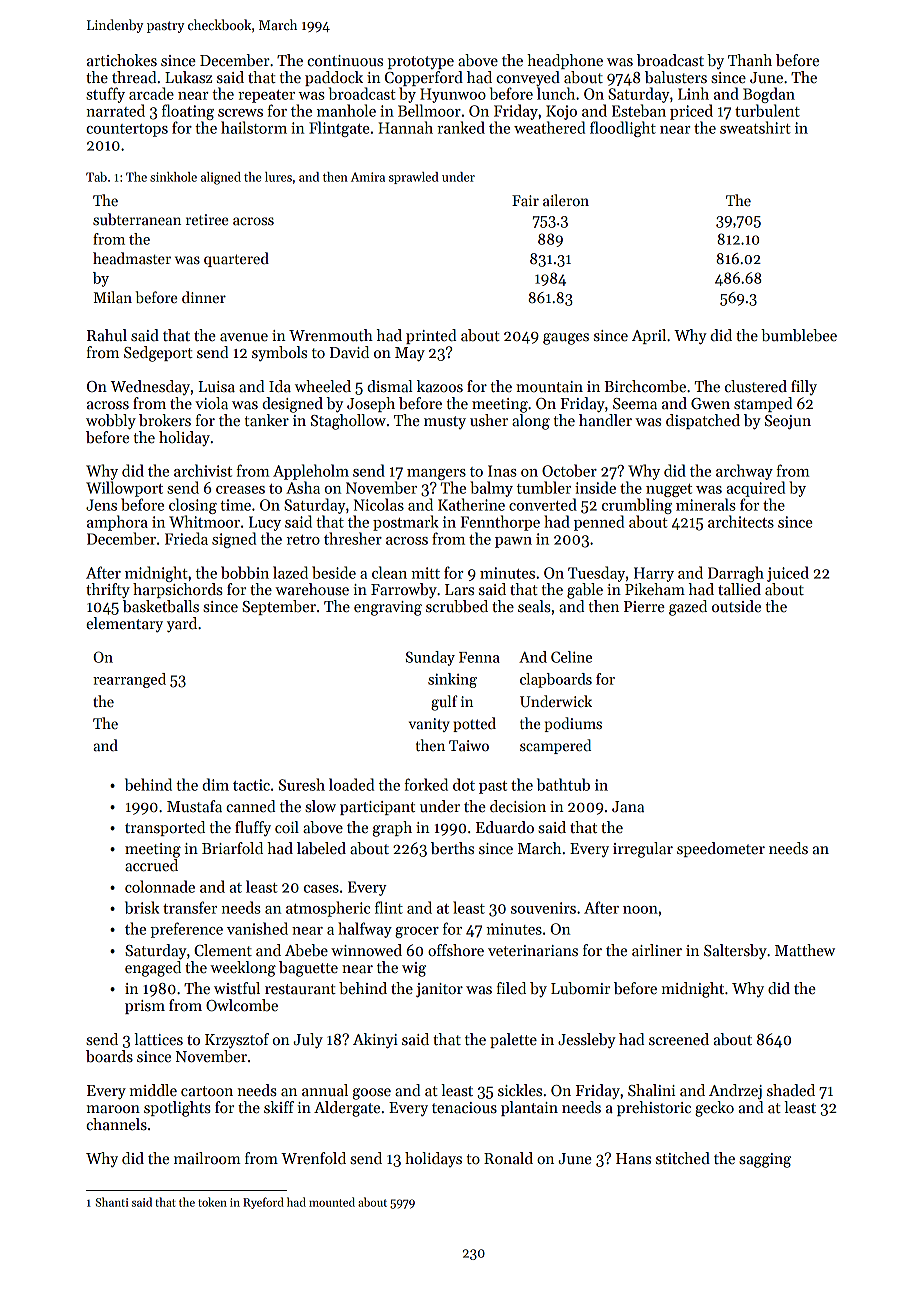 The image size is (924, 1308). I want to click on hailstorm, so click(254, 127).
